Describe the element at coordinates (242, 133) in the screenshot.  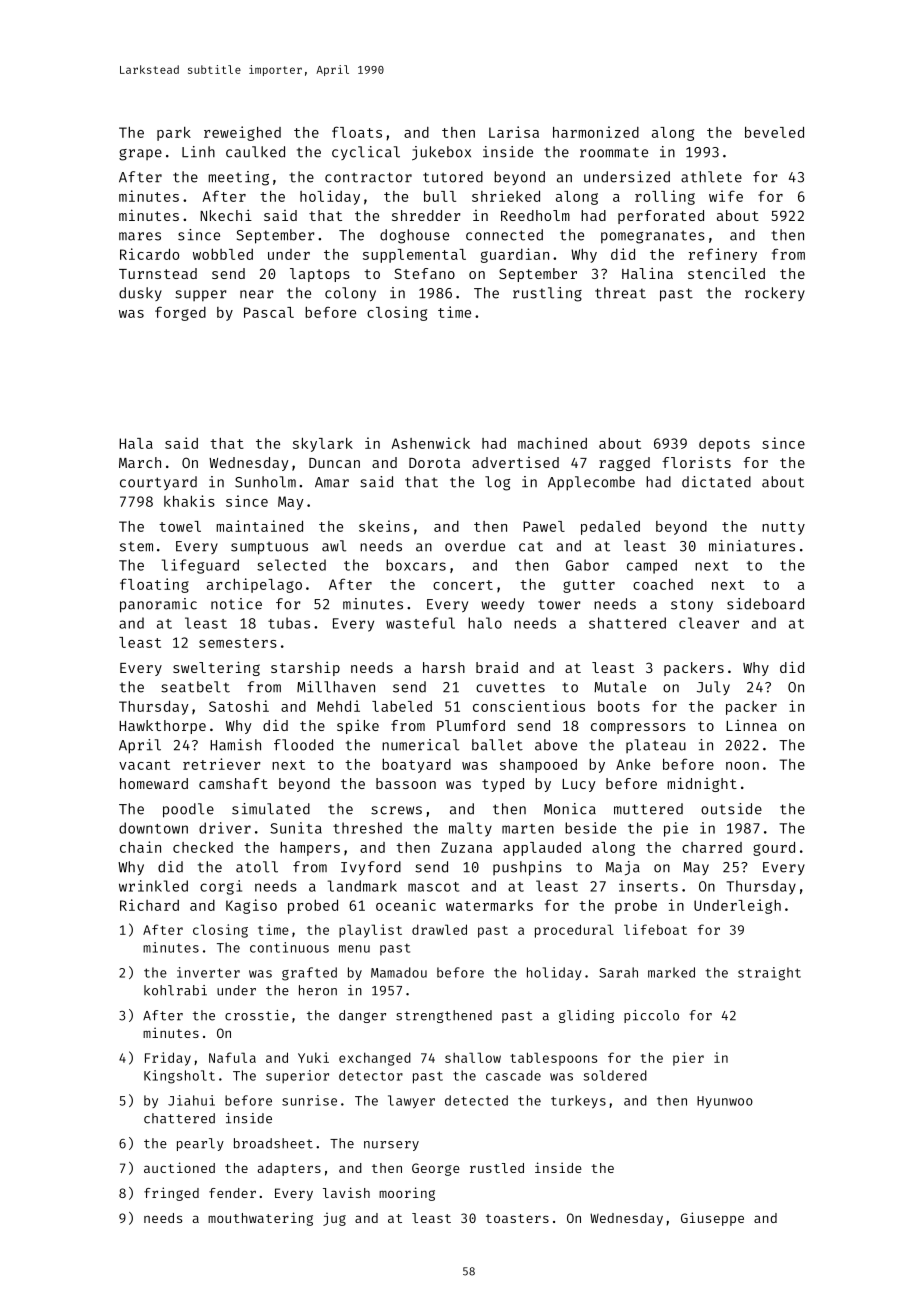
I see `reweighed` at that location.
